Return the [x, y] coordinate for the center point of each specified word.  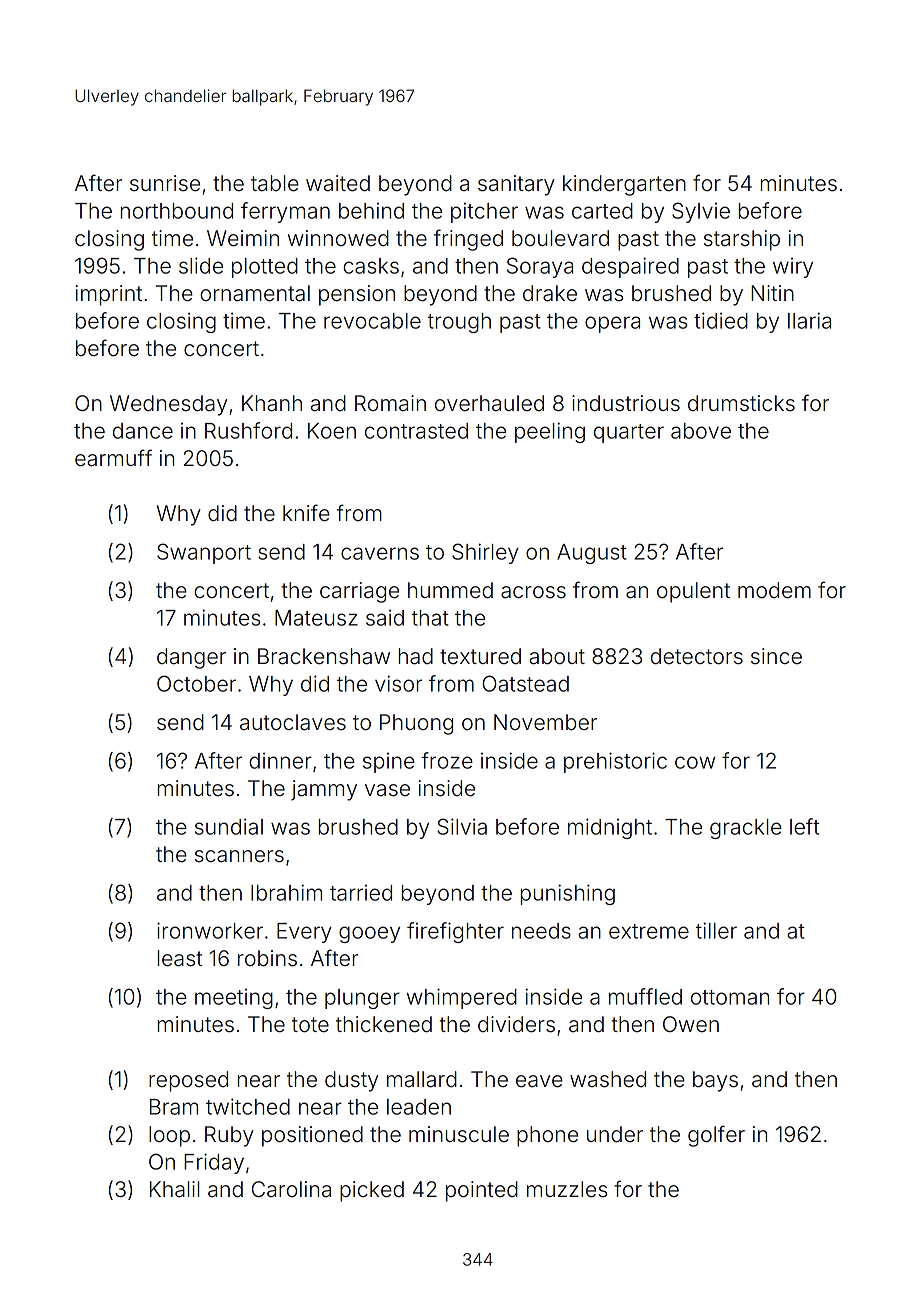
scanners [239, 856]
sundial [229, 826]
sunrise [165, 183]
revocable [372, 321]
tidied [721, 320]
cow [695, 762]
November [545, 722]
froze [447, 760]
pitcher [484, 212]
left [804, 826]
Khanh [272, 403]
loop [169, 1136]
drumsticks [741, 403]
